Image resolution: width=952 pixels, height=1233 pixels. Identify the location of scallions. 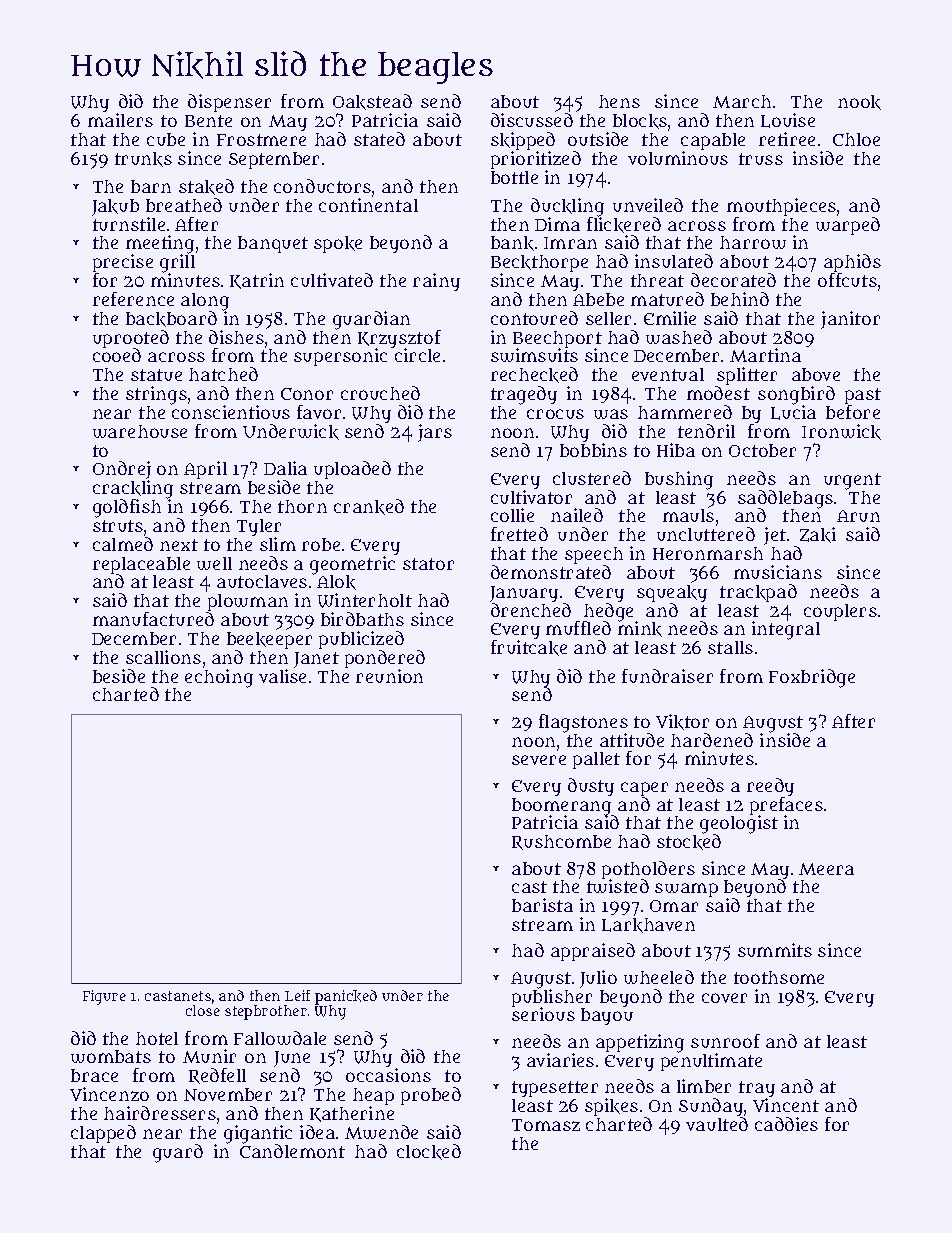
(163, 657).
